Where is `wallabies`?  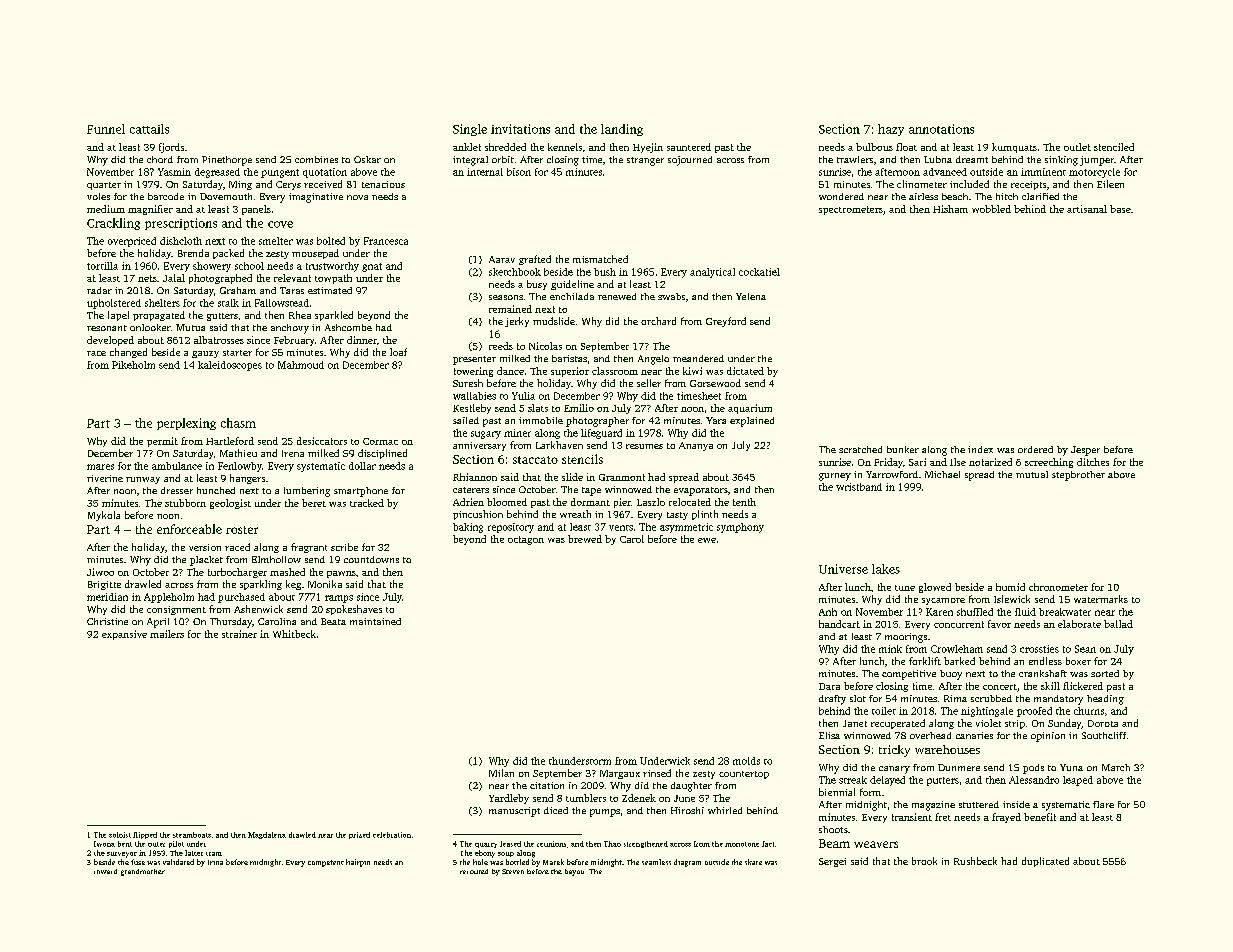 wallabies is located at coordinates (474, 396).
